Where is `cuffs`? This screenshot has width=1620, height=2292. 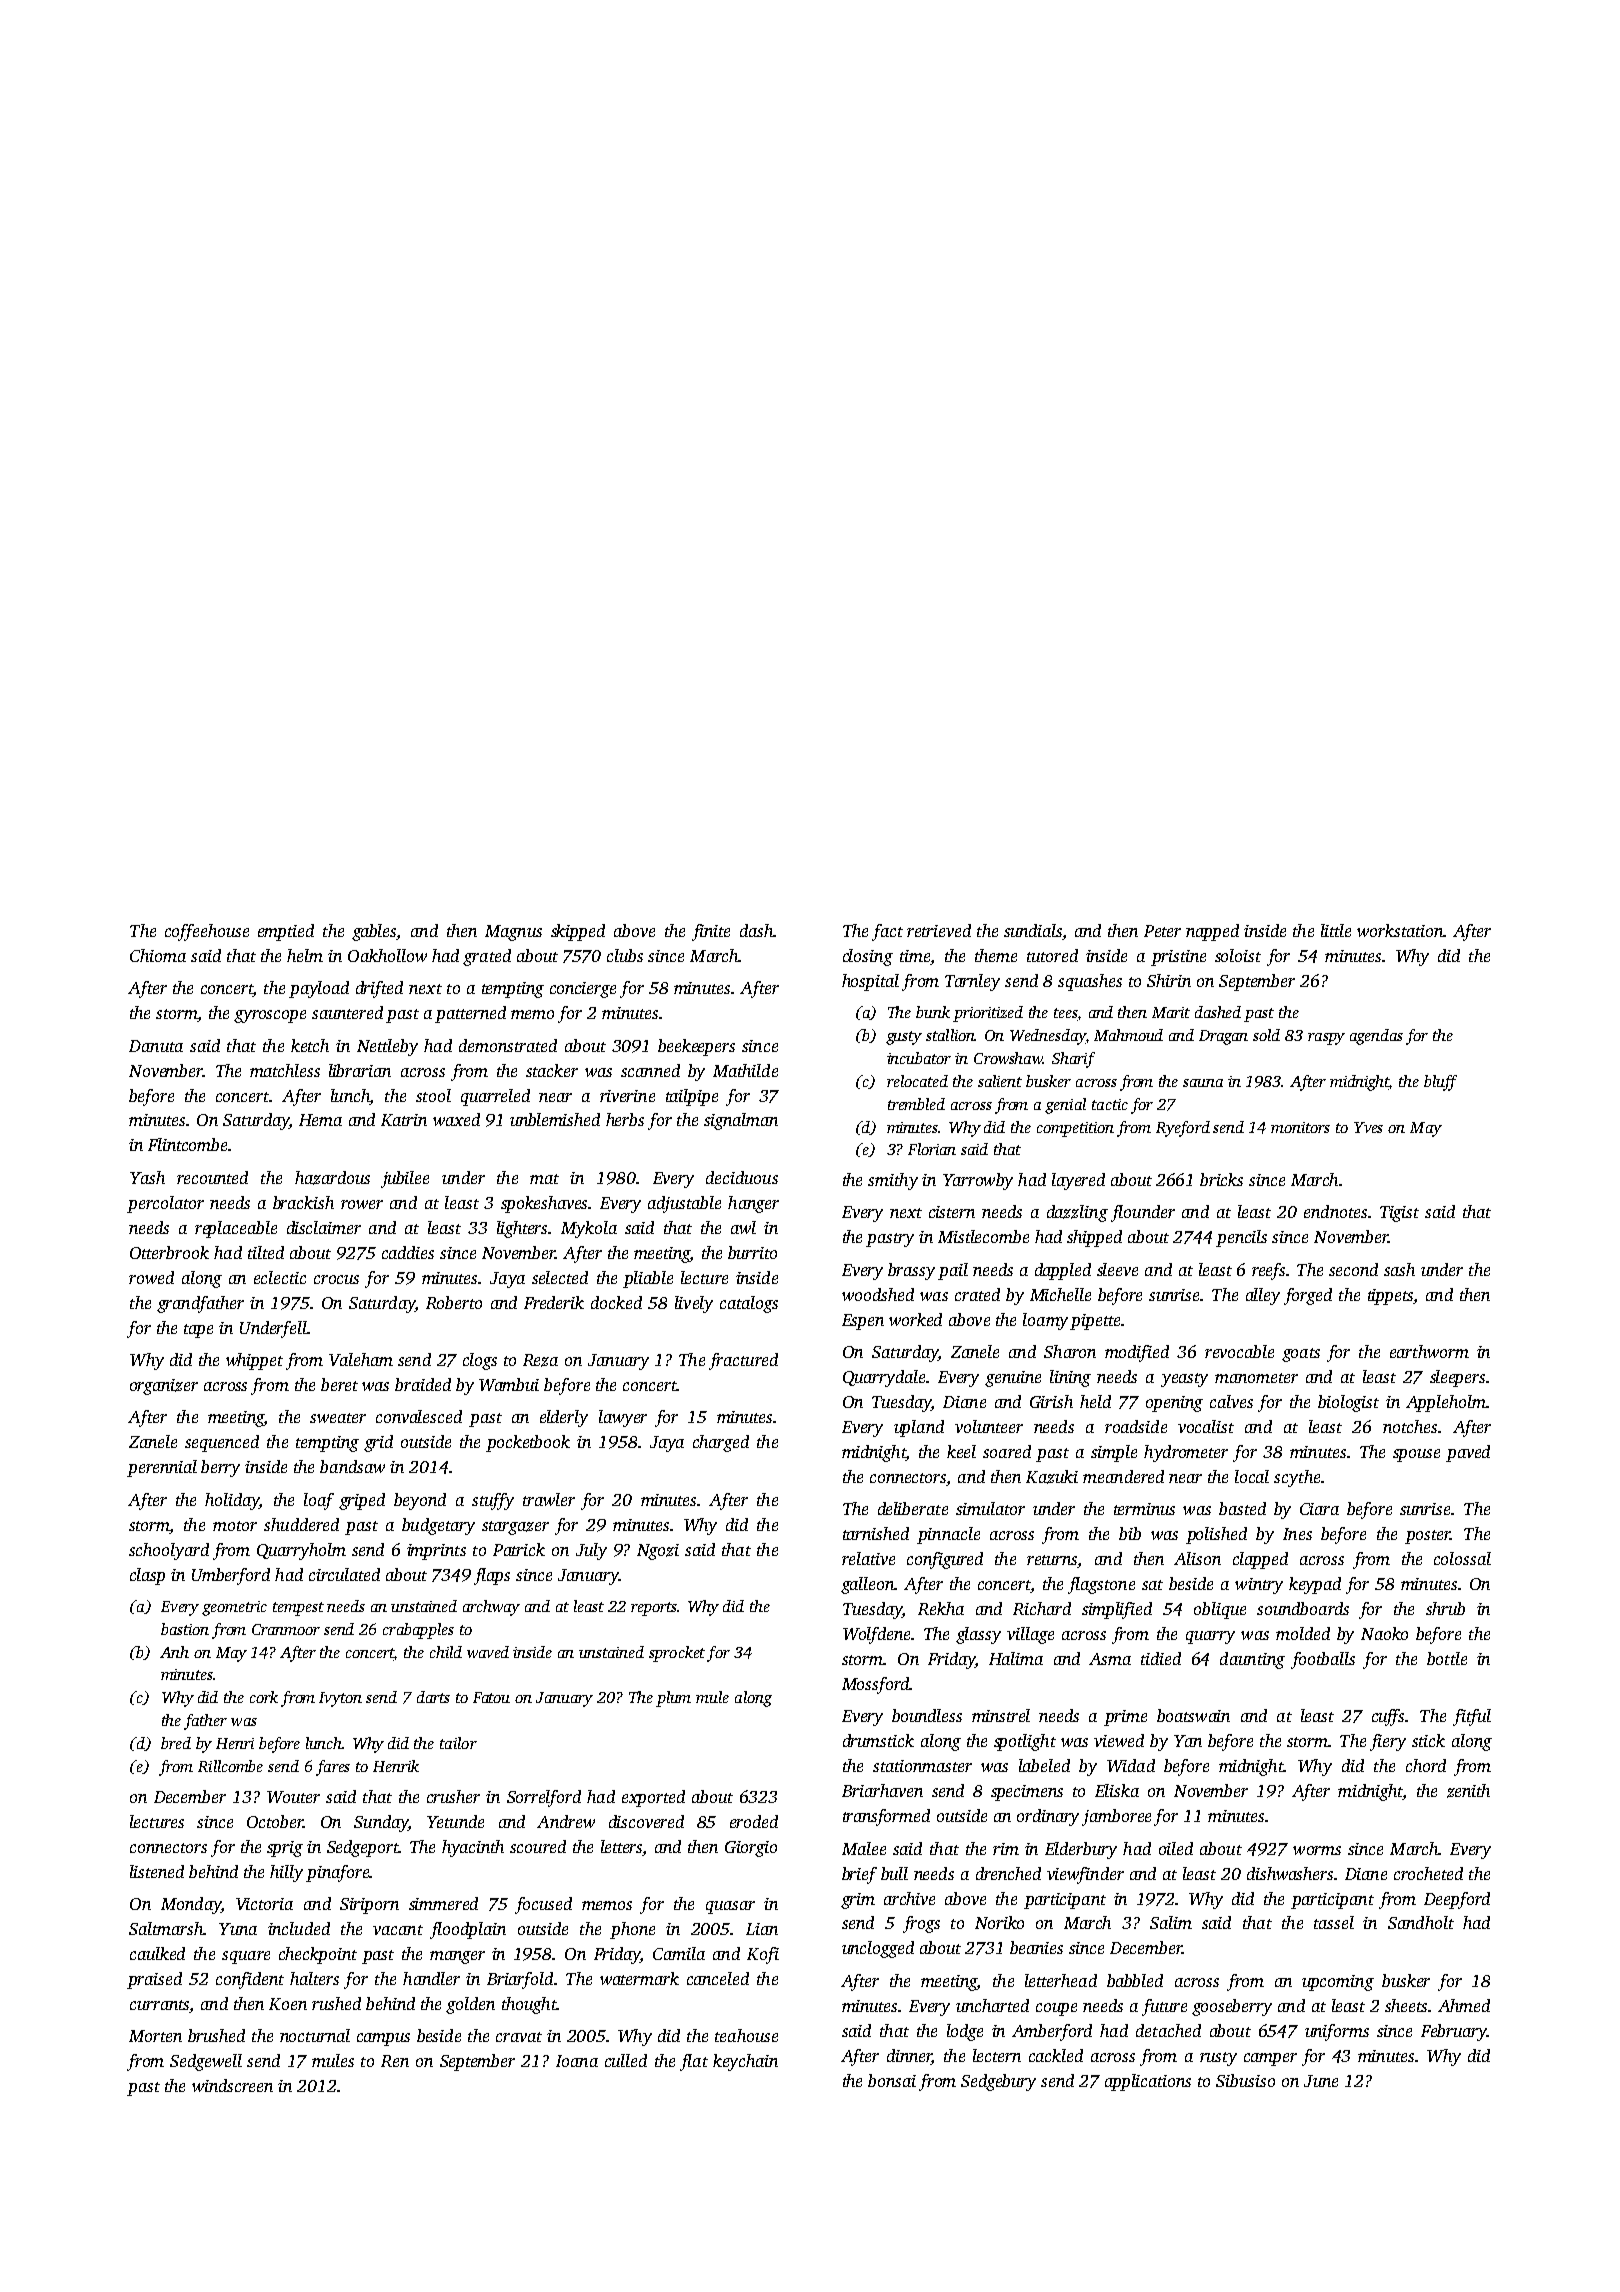 cuffs is located at coordinates (1388, 1717).
